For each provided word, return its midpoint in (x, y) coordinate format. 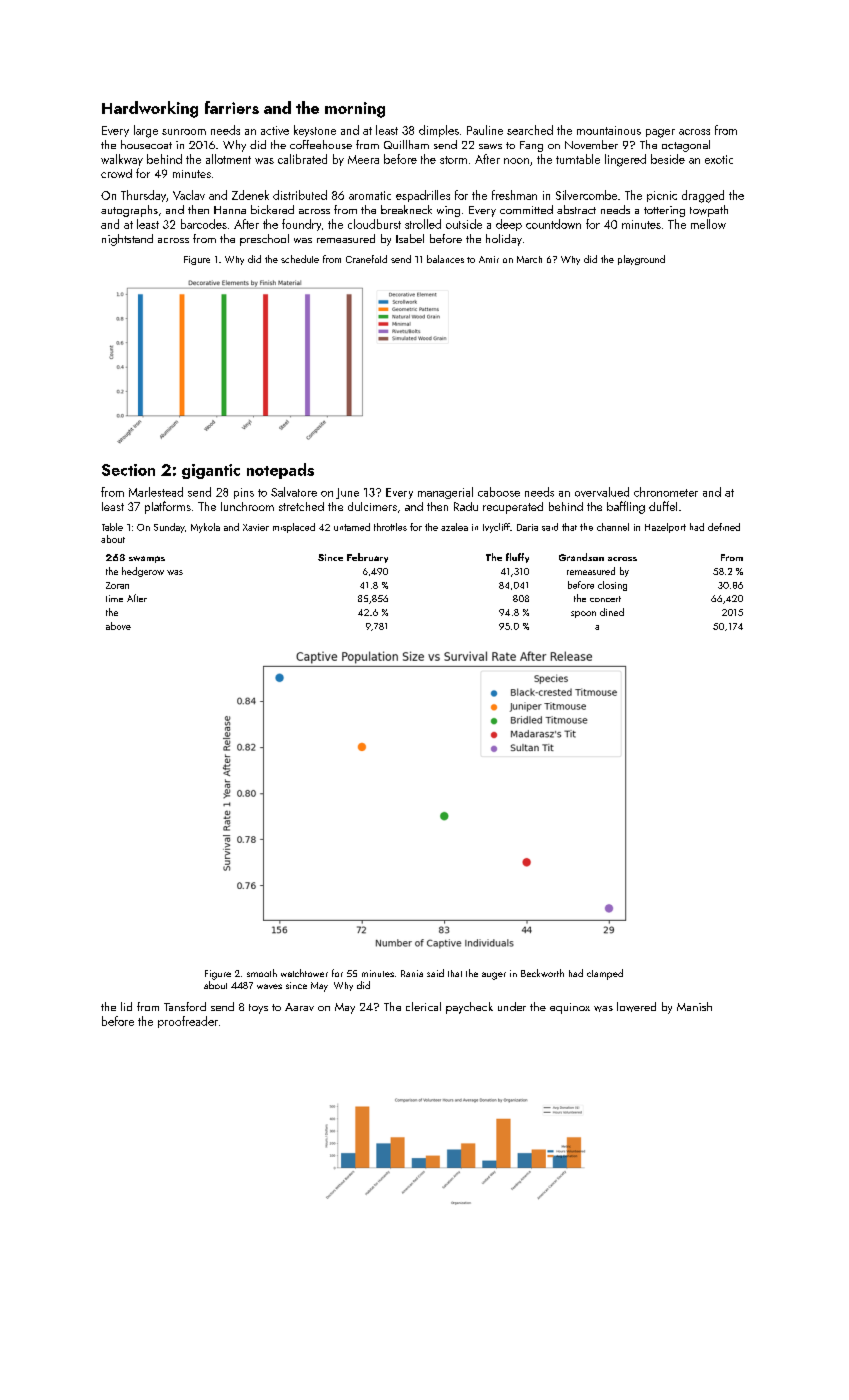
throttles (390, 527)
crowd (116, 173)
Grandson (581, 557)
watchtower (304, 973)
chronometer (666, 492)
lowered (636, 1007)
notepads (280, 471)
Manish (694, 1006)
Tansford (185, 1006)
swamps (147, 559)
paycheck (469, 1008)
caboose (499, 492)
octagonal (686, 146)
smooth (262, 973)
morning (355, 110)
